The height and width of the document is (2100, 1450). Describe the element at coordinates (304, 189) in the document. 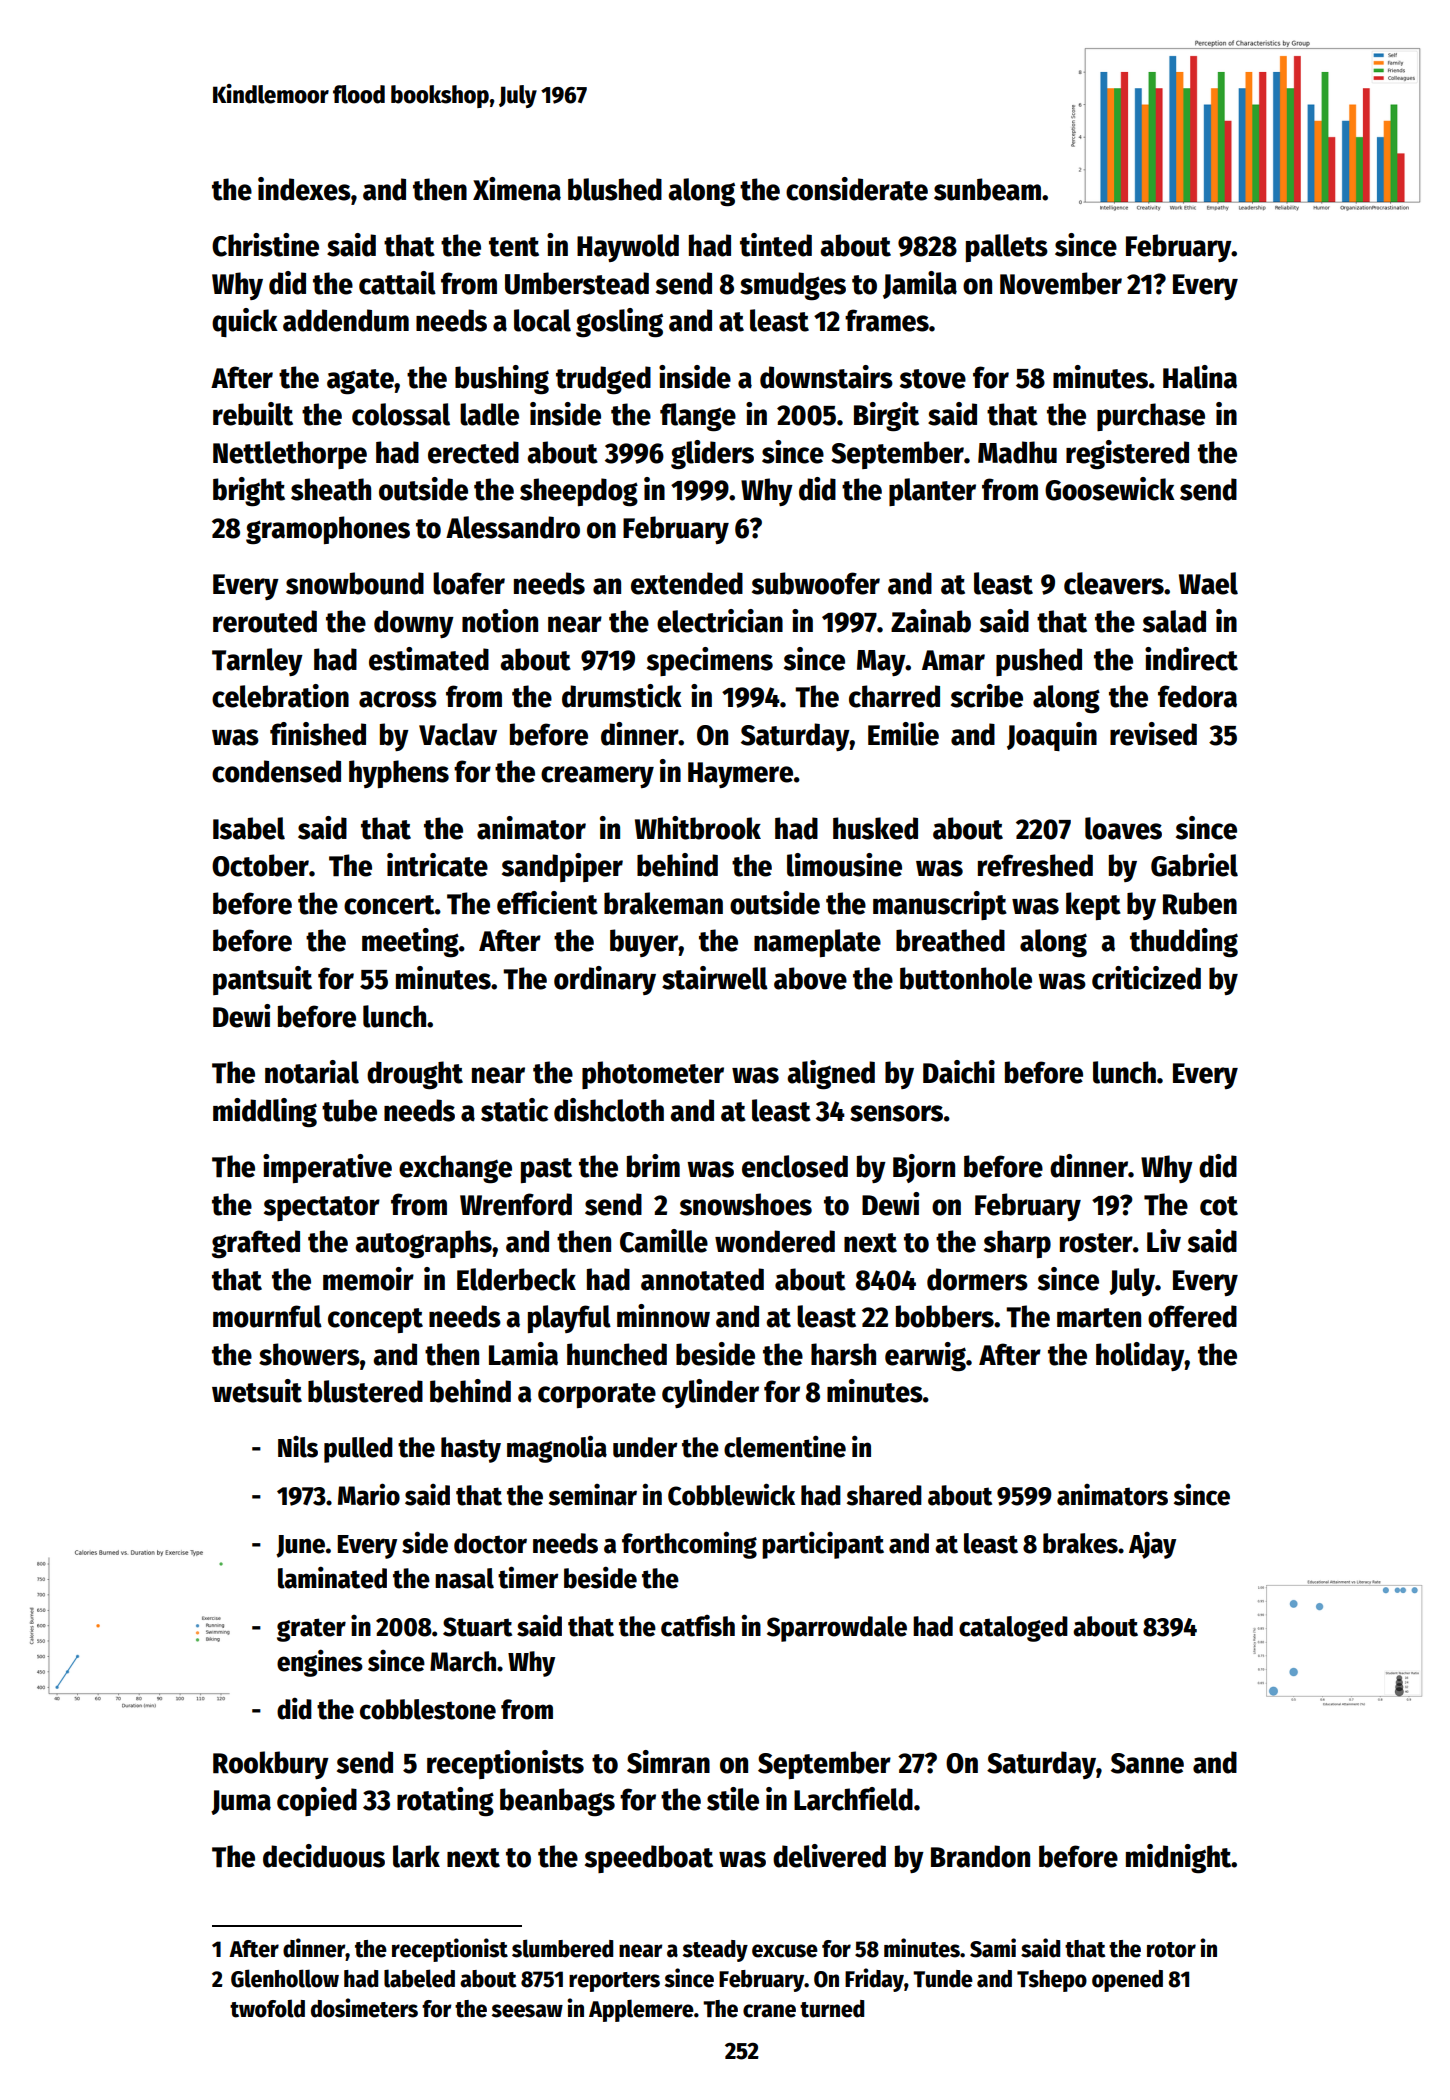

I see `indexes` at that location.
